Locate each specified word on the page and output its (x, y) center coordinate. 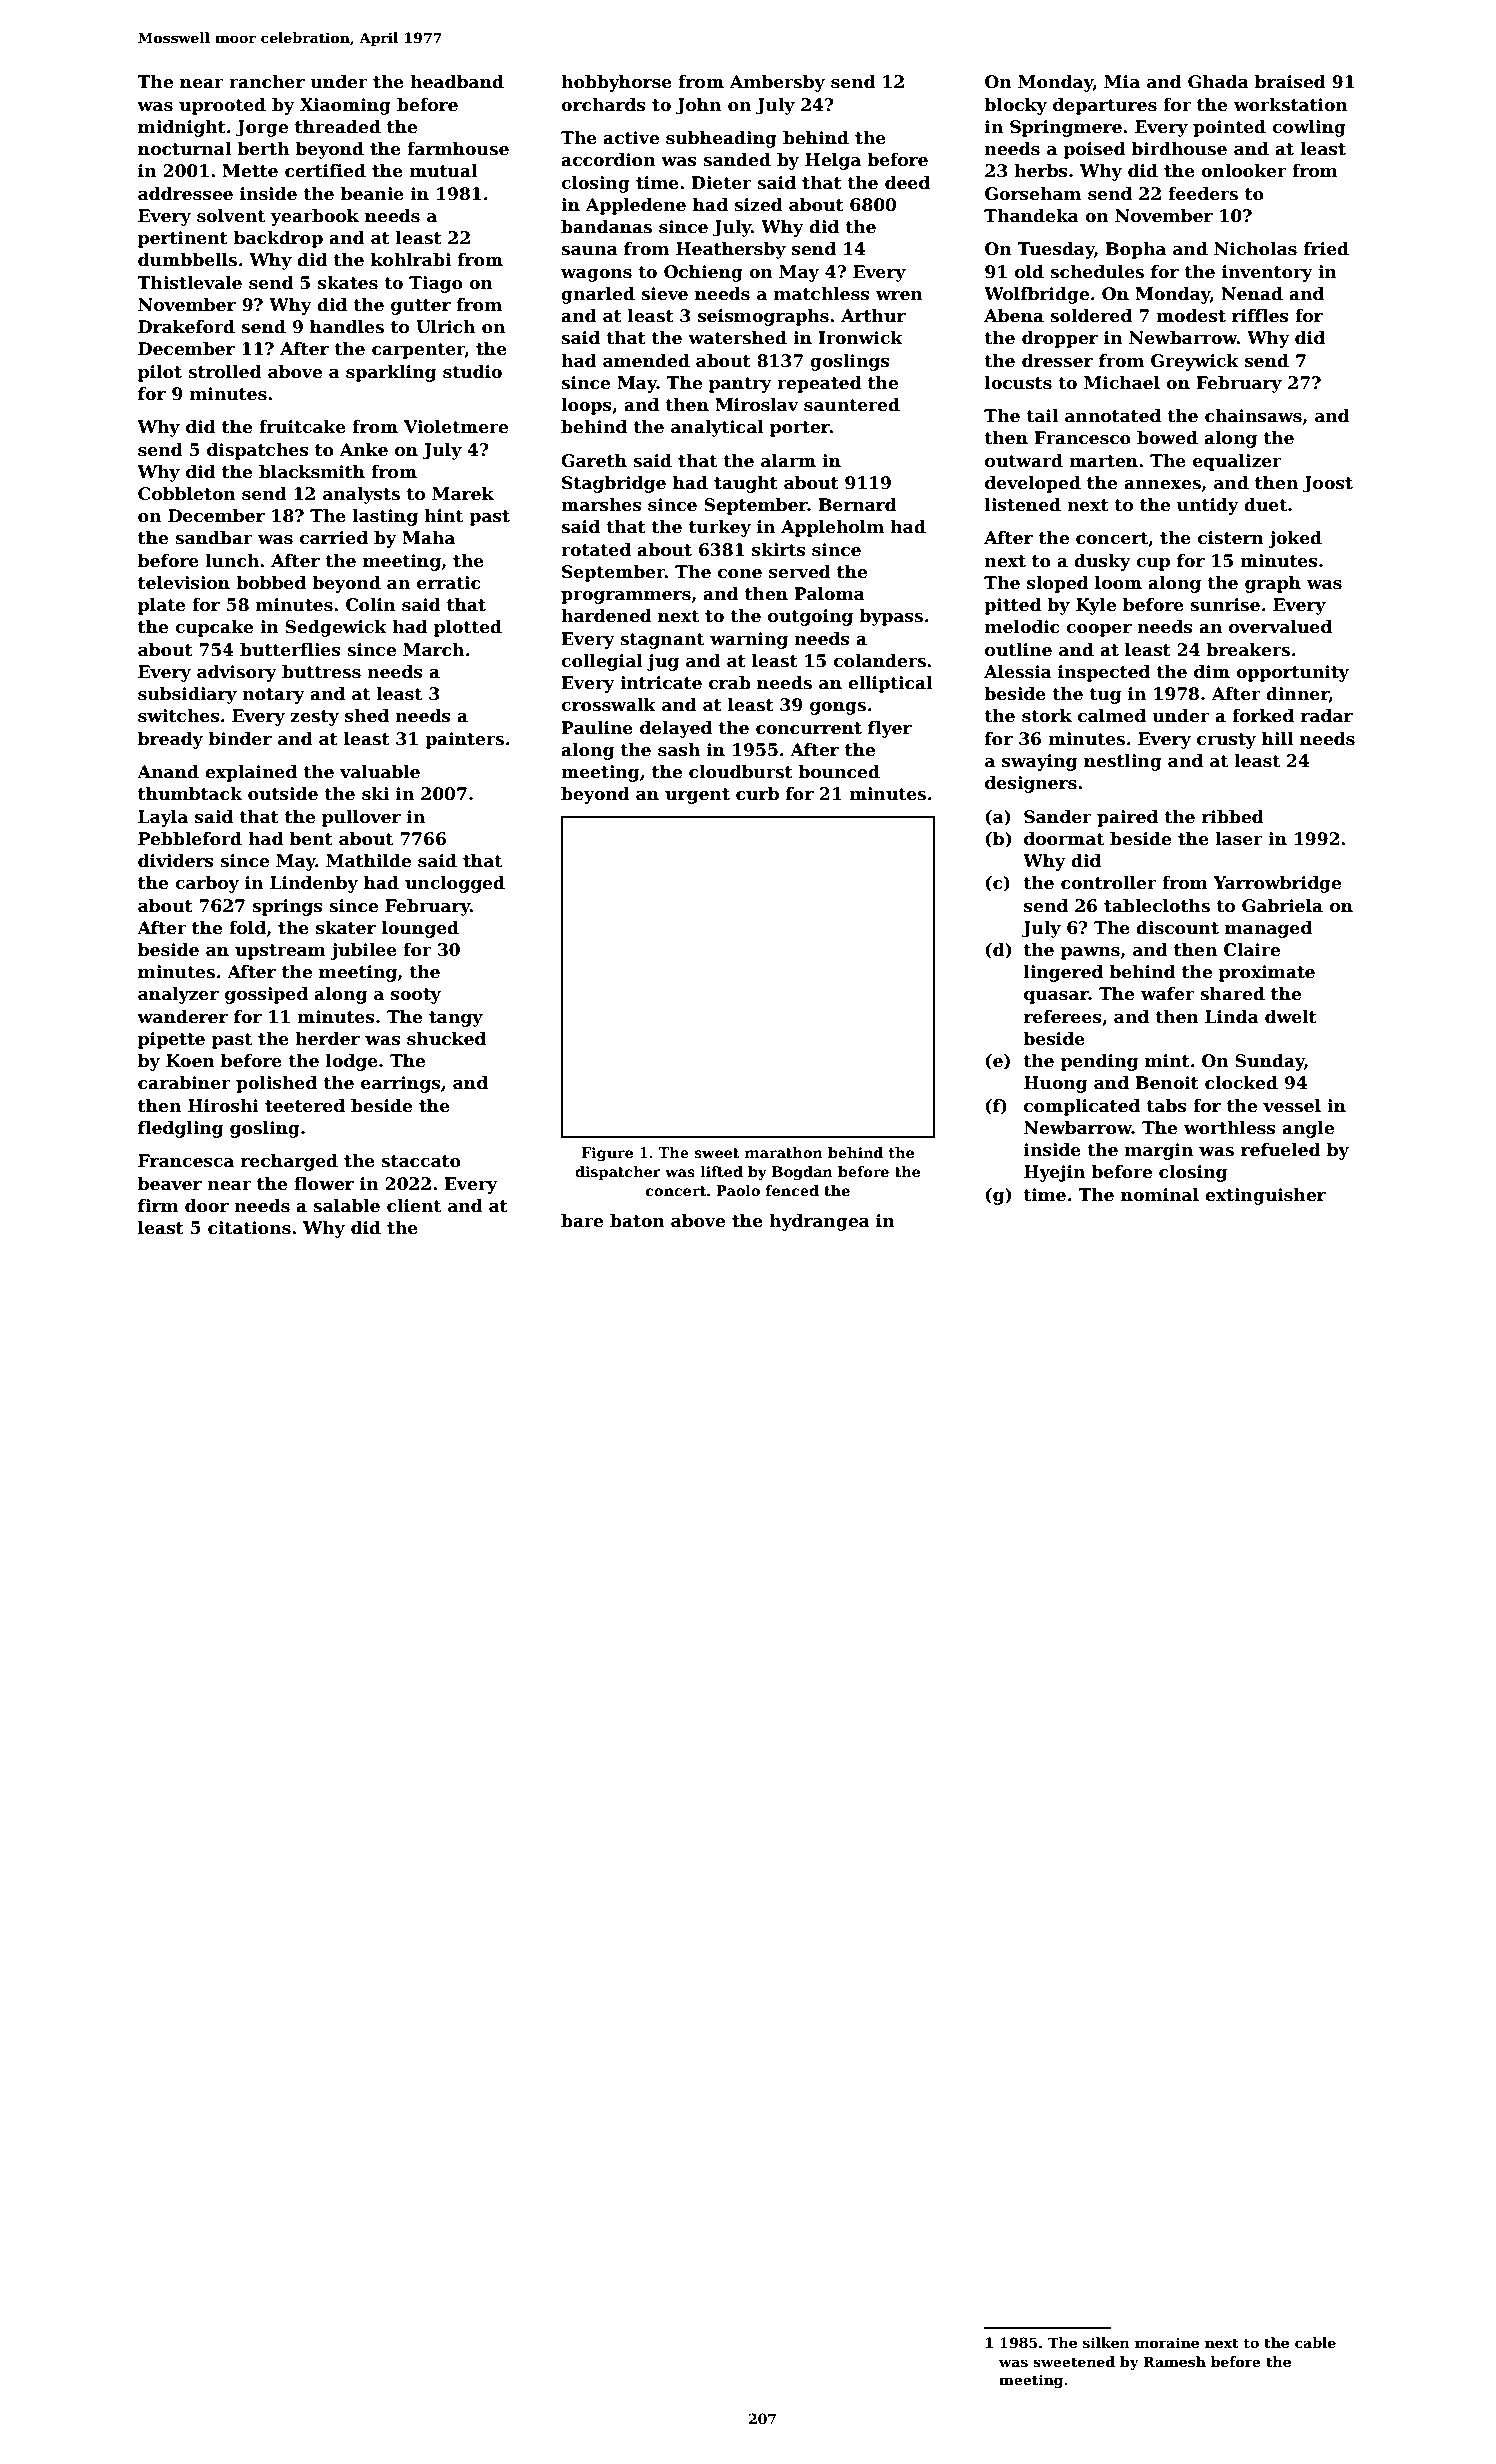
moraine (1167, 2342)
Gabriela (1282, 906)
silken (1106, 2342)
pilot (160, 373)
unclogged (455, 884)
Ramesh (1174, 2361)
